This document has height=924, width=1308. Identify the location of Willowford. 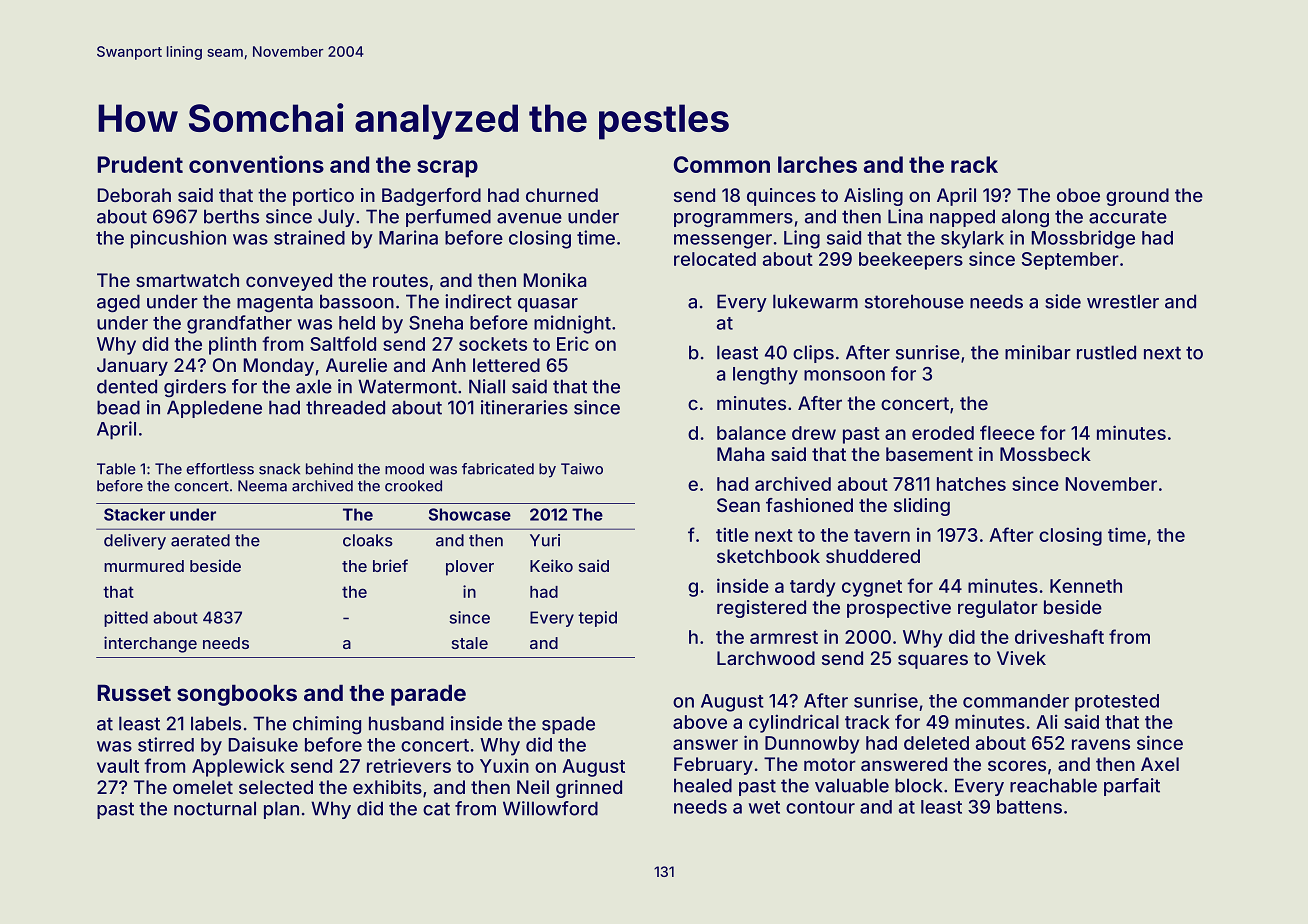
(550, 808).
